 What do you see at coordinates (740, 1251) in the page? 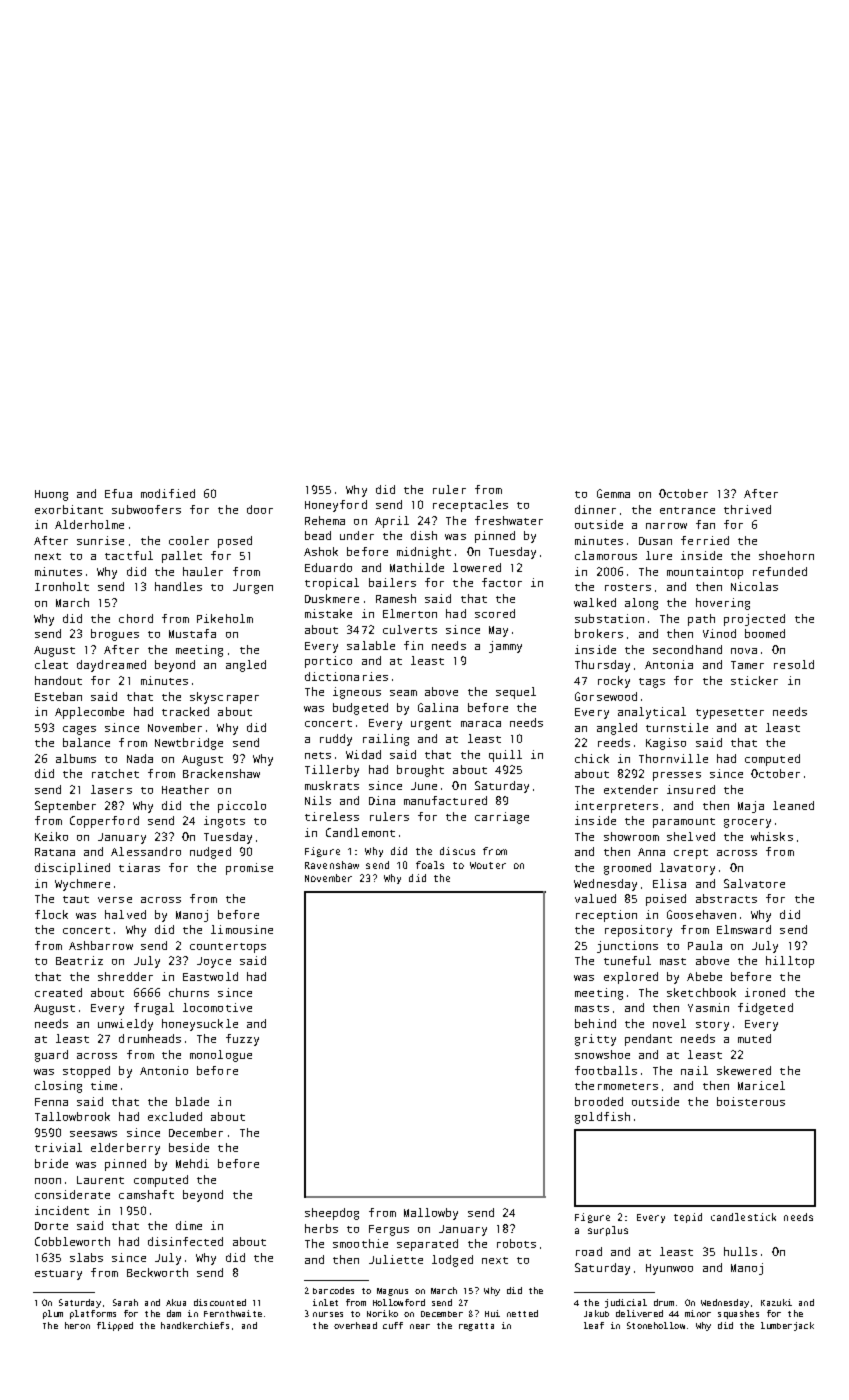
I see `hulls` at bounding box center [740, 1251].
